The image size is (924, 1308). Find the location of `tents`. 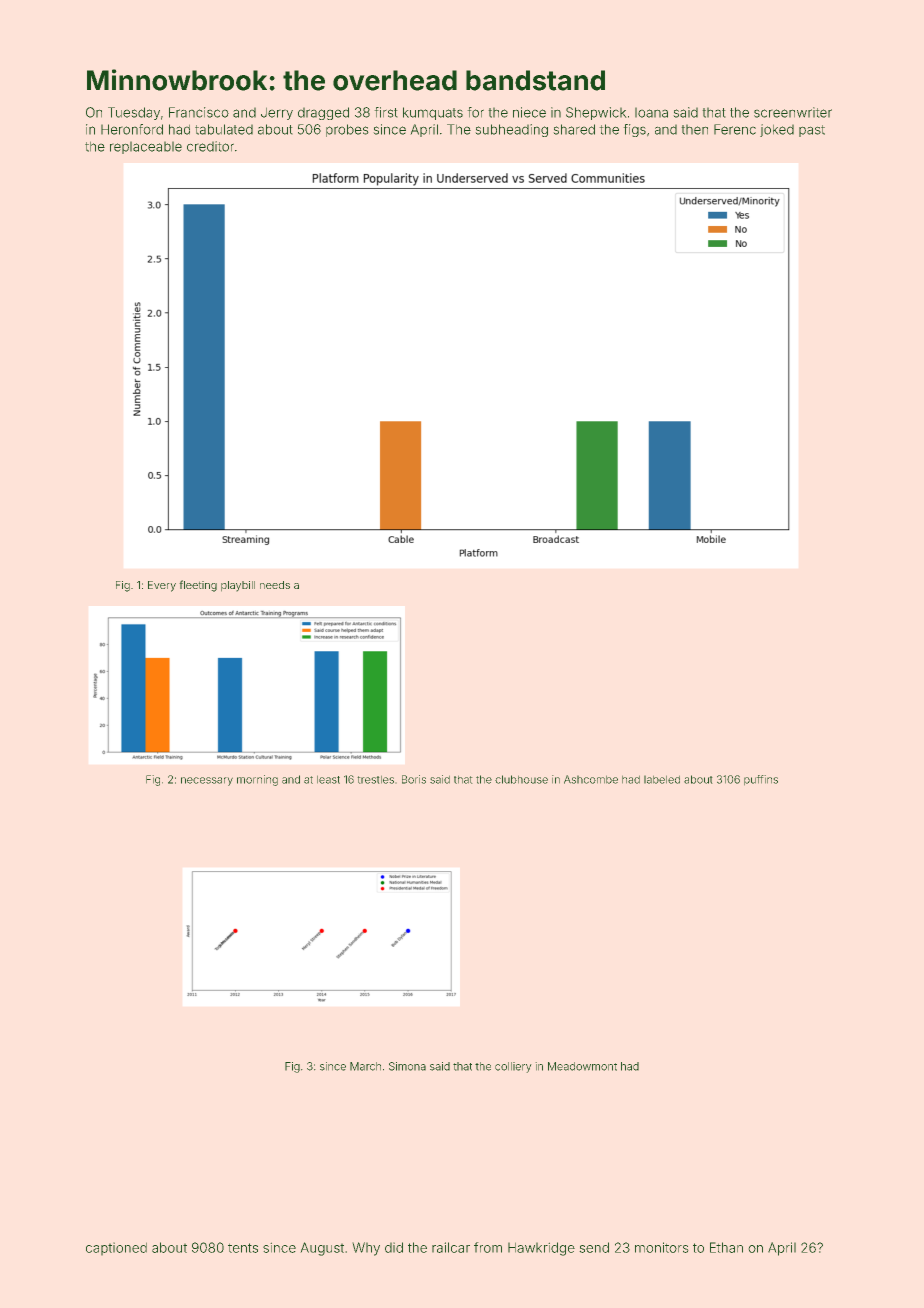

tents is located at coordinates (243, 1248).
